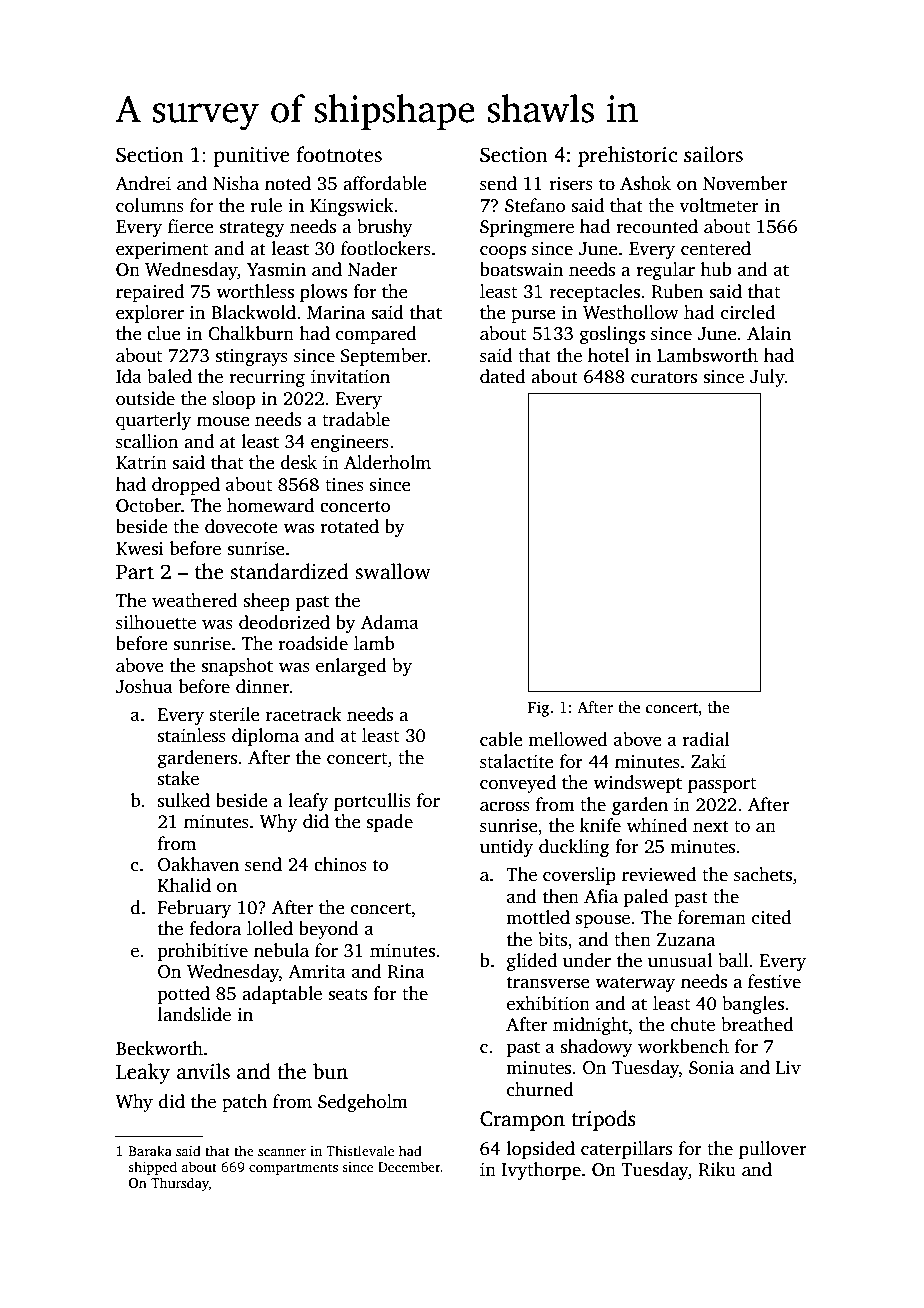 This screenshot has height=1308, width=924. I want to click on Thursday, so click(180, 1184).
